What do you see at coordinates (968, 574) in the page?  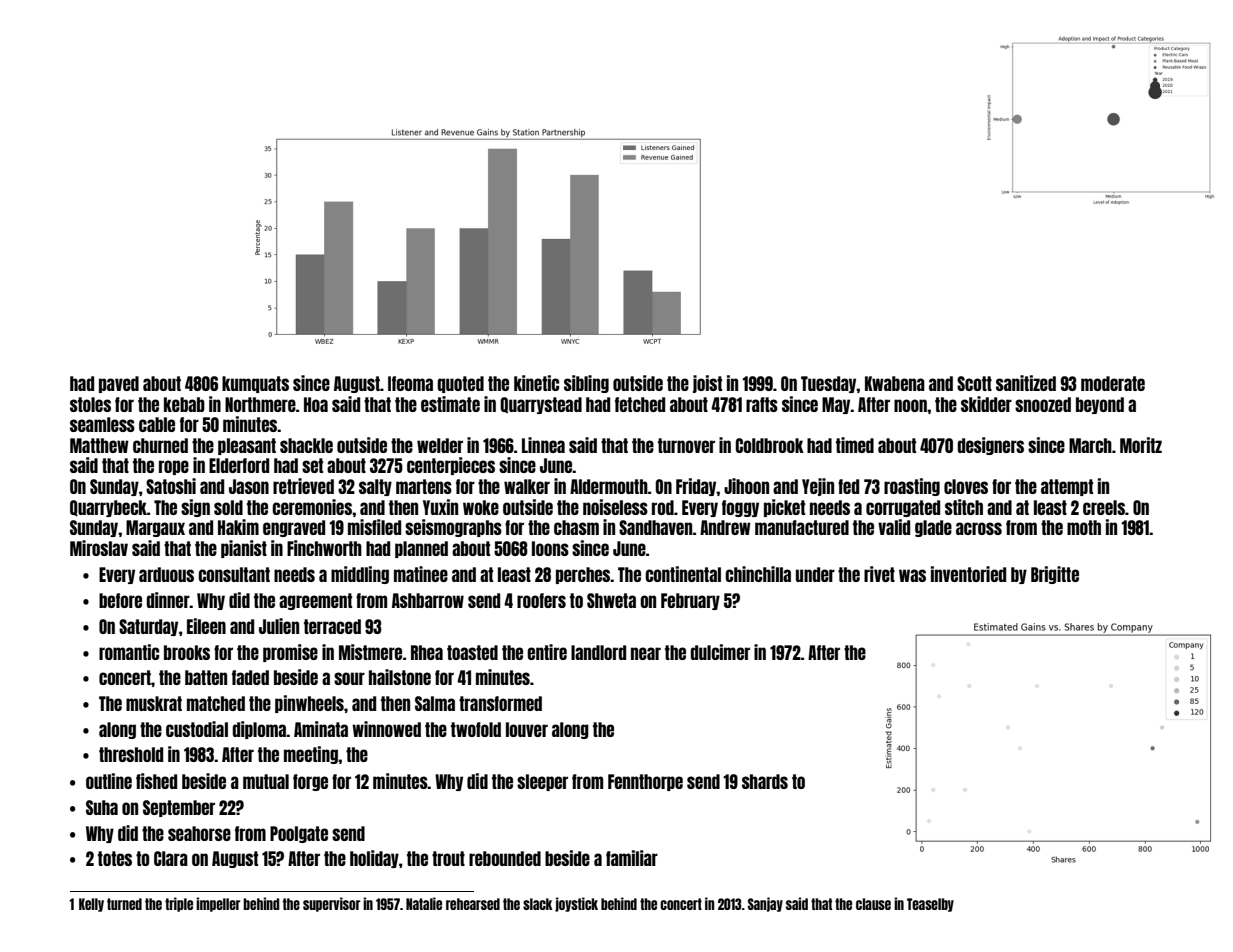 I see `inventoried` at bounding box center [968, 574].
